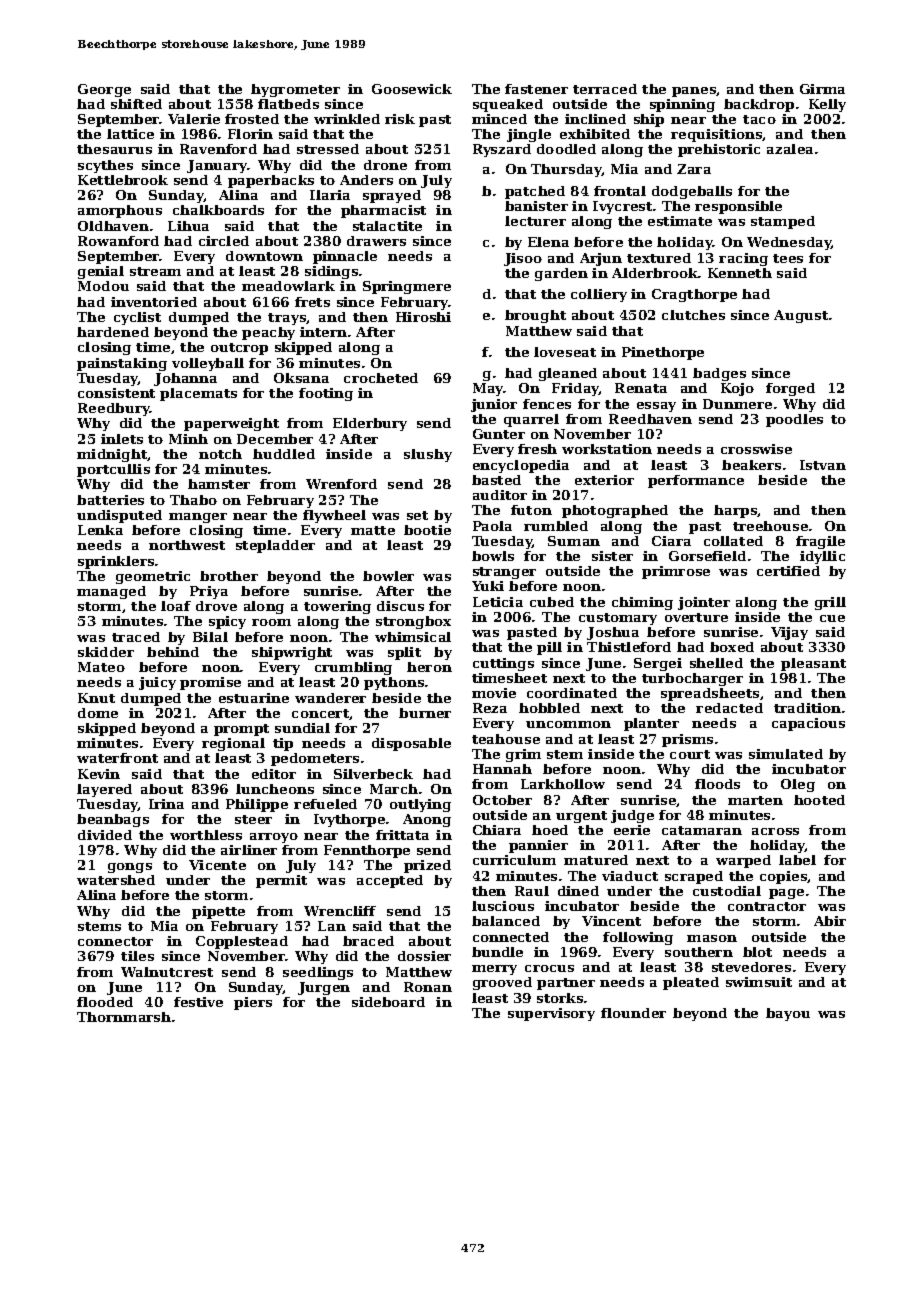  Describe the element at coordinates (759, 119) in the document. I see `taco` at that location.
